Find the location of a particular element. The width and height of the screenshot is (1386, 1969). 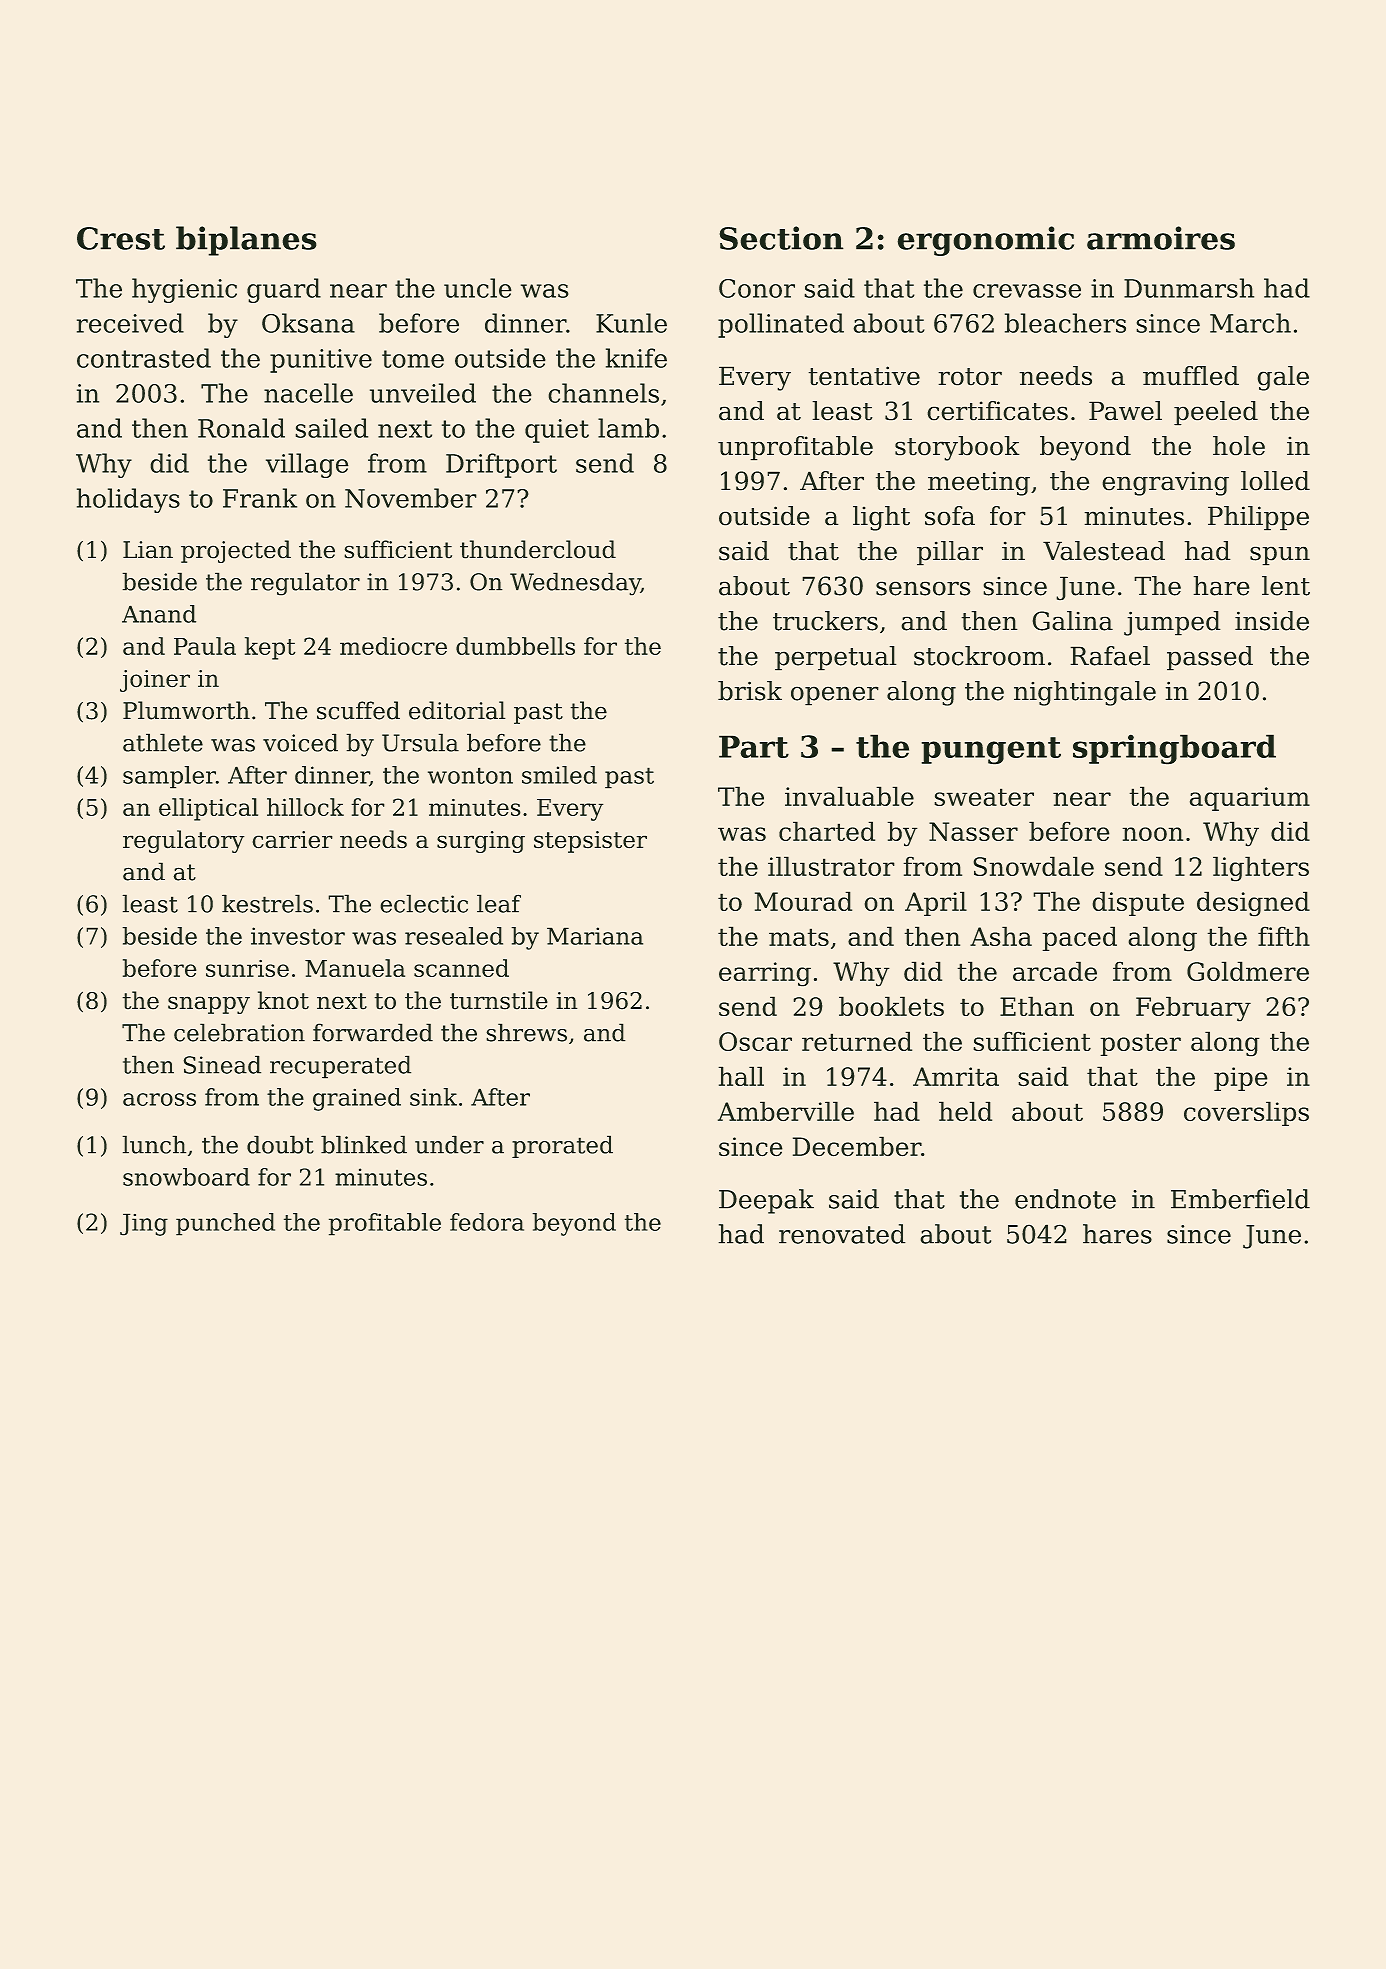

armoires is located at coordinates (1161, 238).
